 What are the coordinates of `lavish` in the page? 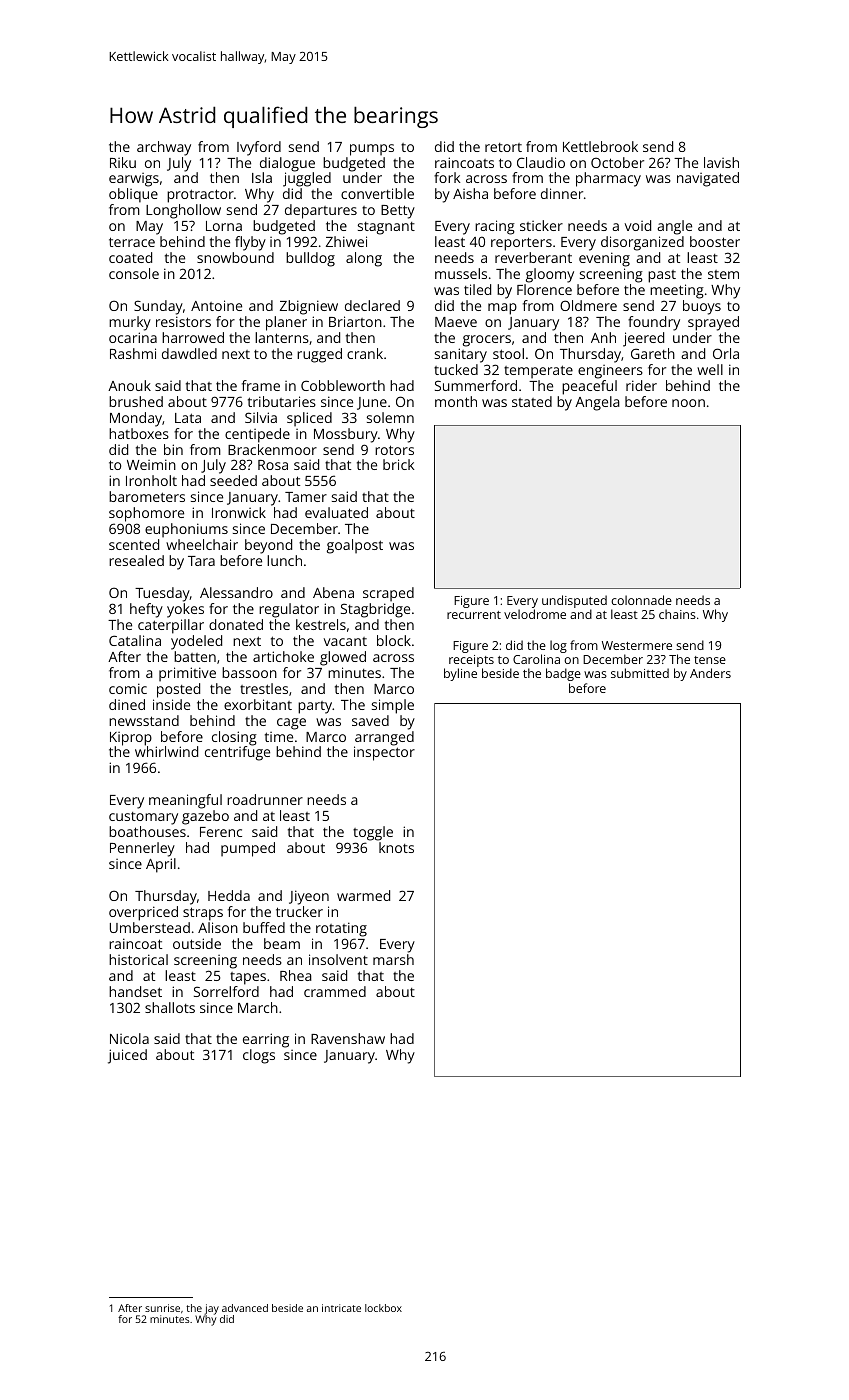 It's located at (721, 162).
